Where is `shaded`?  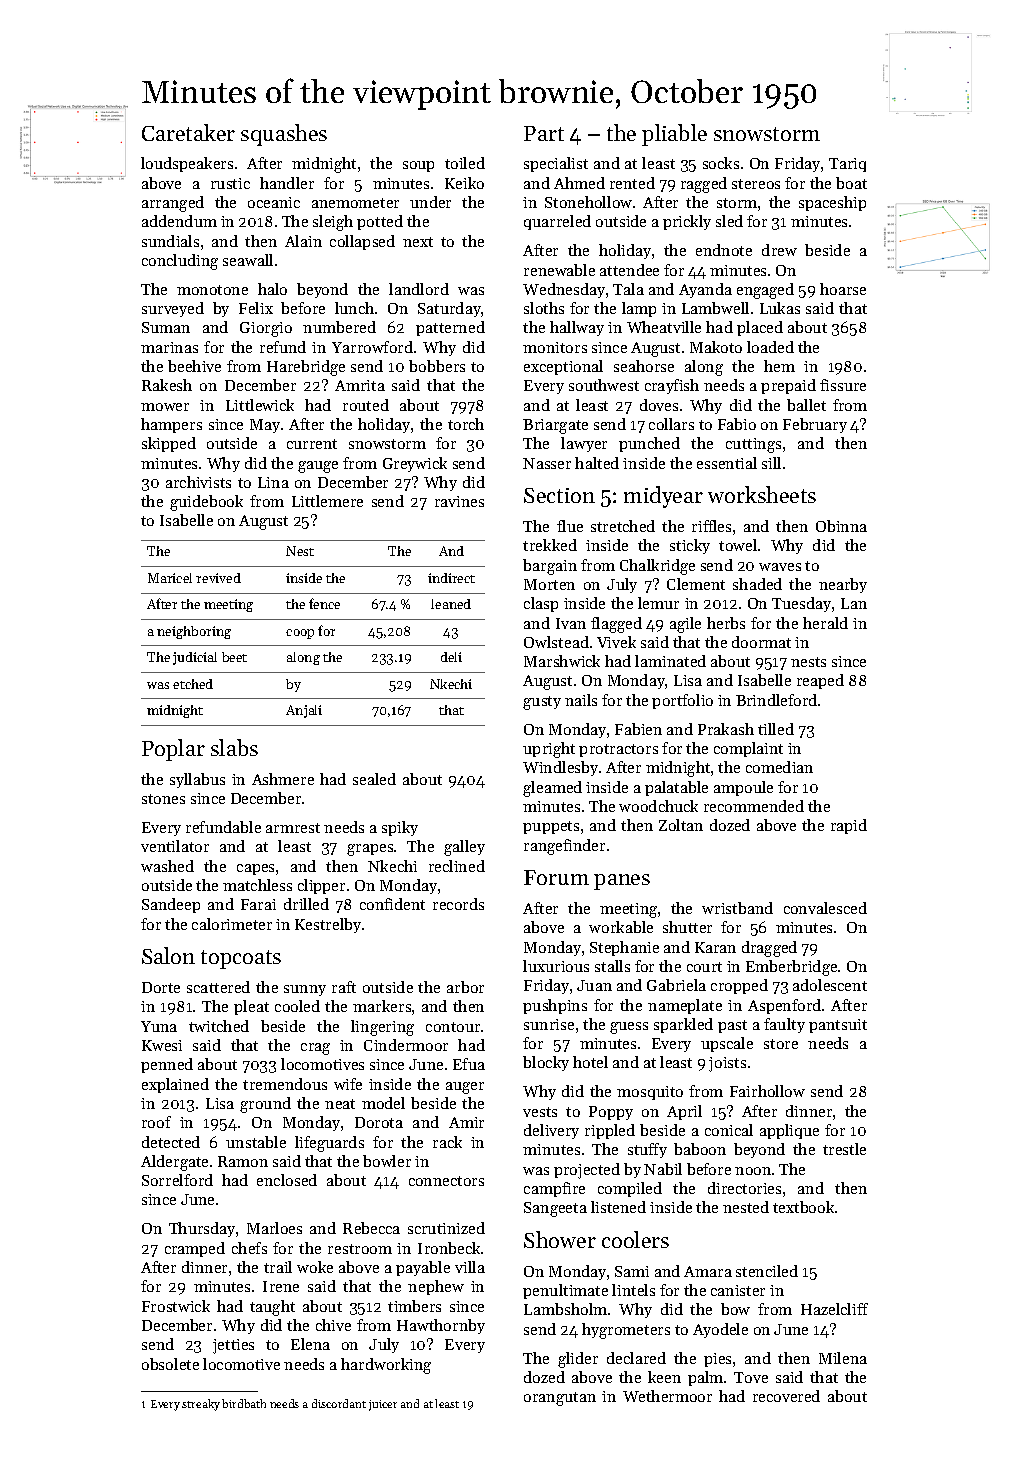 shaded is located at coordinates (757, 584).
